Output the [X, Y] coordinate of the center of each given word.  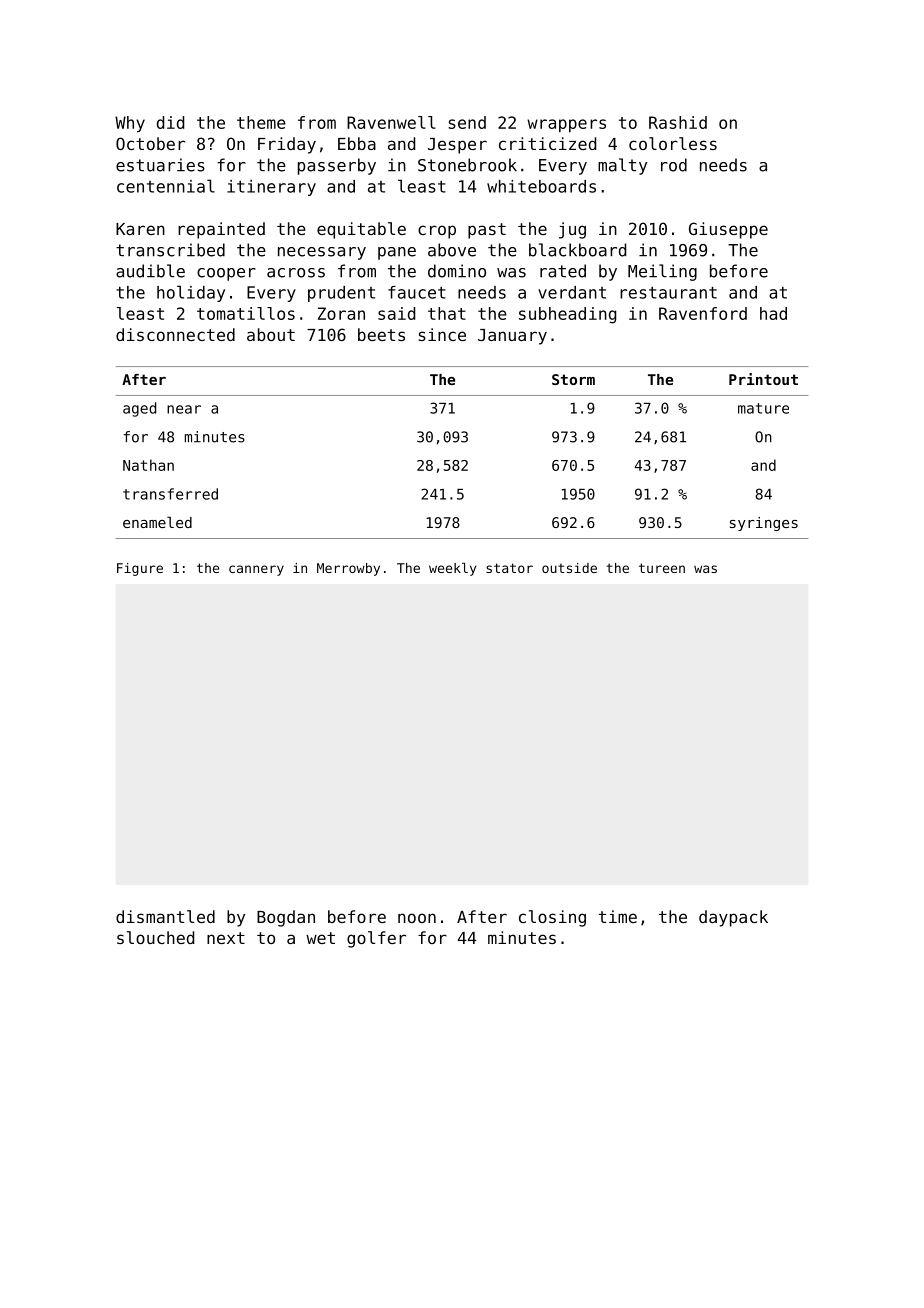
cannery [256, 570]
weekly [452, 569]
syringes [764, 524]
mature [763, 408]
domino [457, 271]
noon [417, 918]
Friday [287, 145]
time [618, 916]
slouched [155, 937]
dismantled [165, 916]
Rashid [678, 122]
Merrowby [348, 569]
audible [150, 271]
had [773, 313]
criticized [547, 143]
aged [139, 409]
